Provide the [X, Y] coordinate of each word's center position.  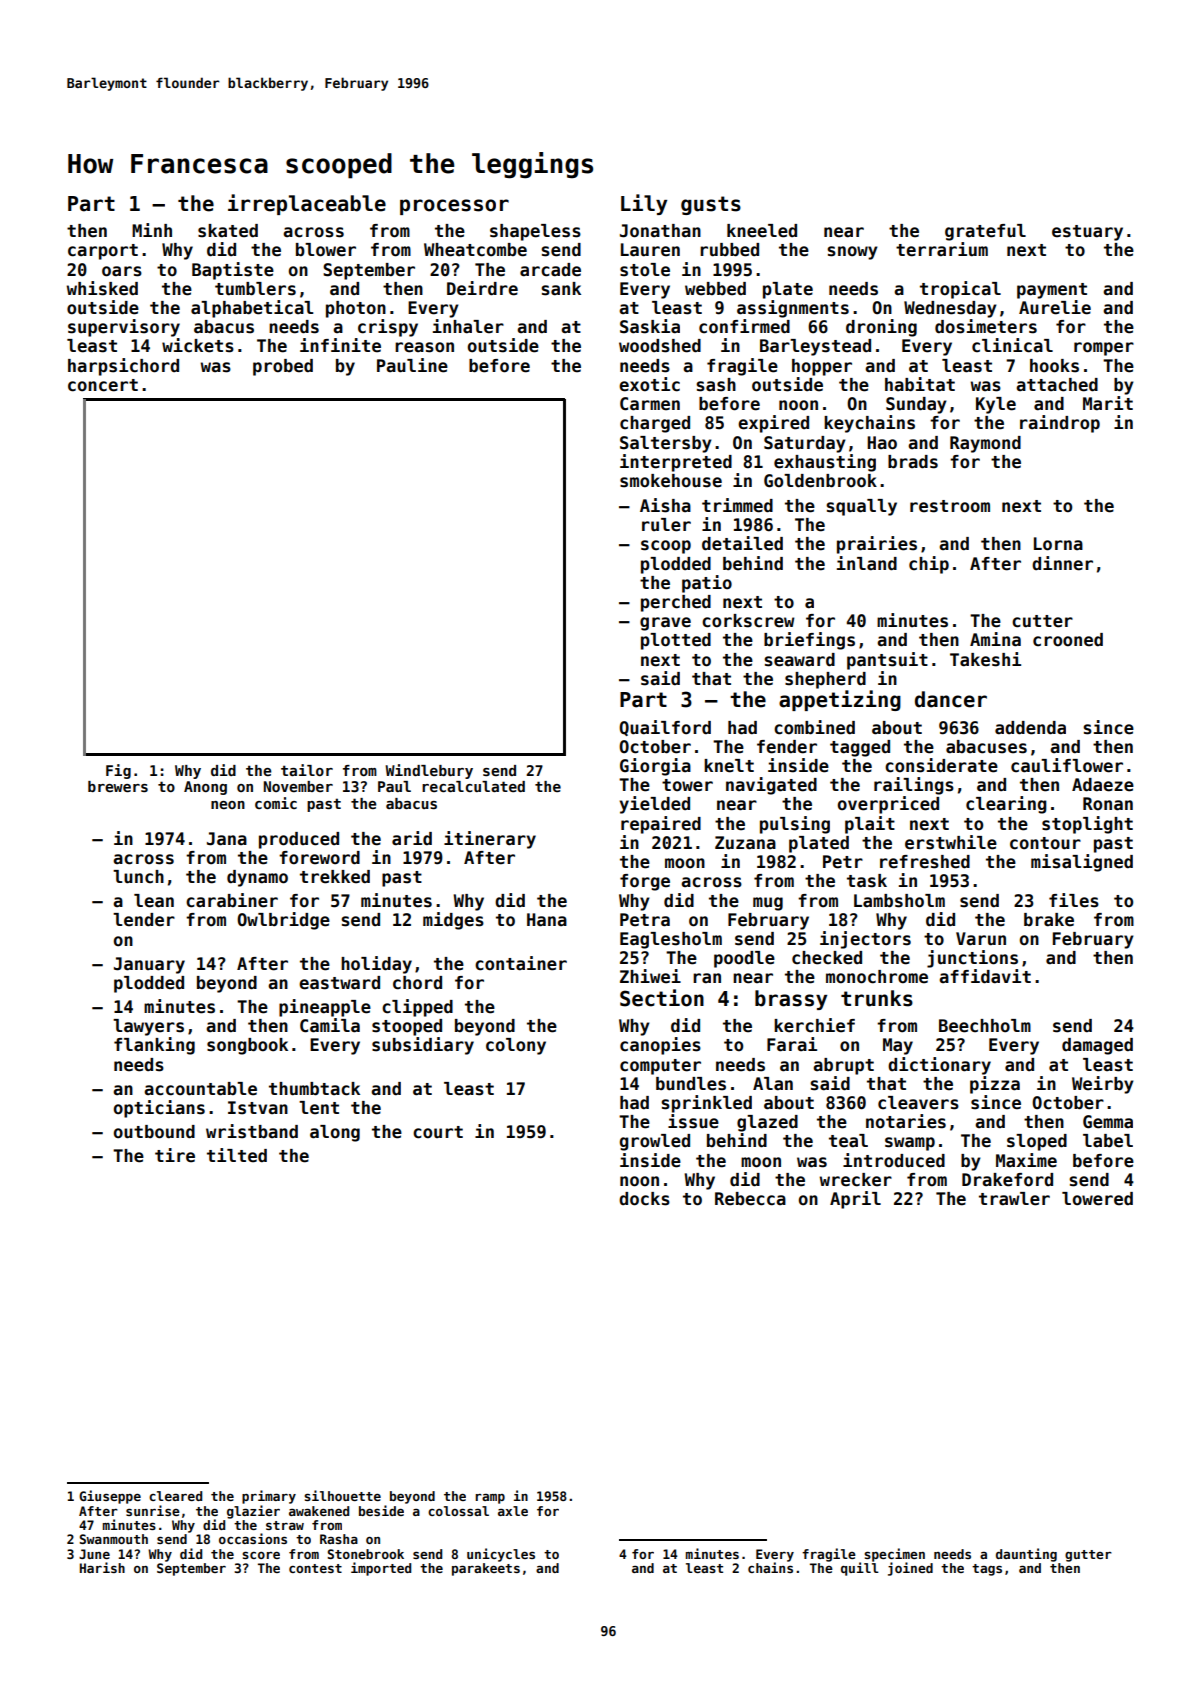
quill [860, 1569]
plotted [676, 641]
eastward [339, 983]
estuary [1087, 233]
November [298, 786]
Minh [152, 230]
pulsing [795, 825]
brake [1049, 920]
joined [910, 1569]
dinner [1062, 563]
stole [645, 270]
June [94, 1554]
